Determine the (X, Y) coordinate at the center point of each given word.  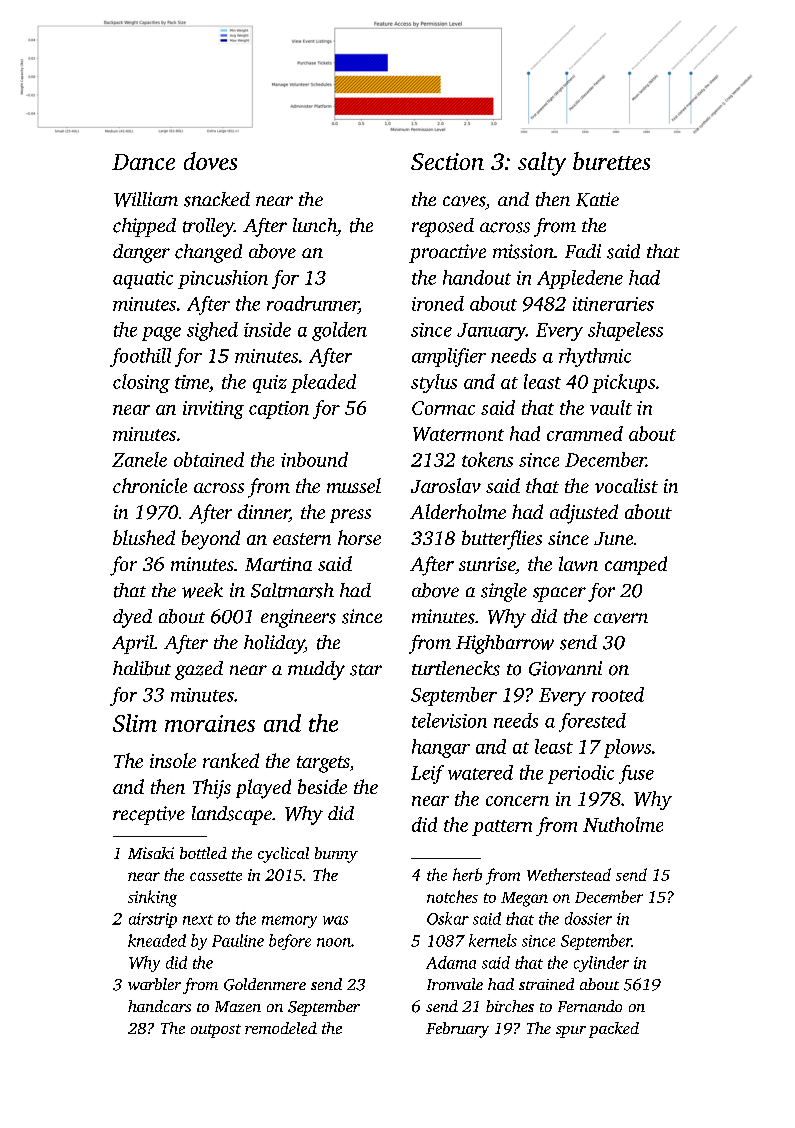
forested (592, 722)
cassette (216, 876)
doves (210, 161)
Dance (143, 162)
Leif (427, 774)
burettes (611, 161)
